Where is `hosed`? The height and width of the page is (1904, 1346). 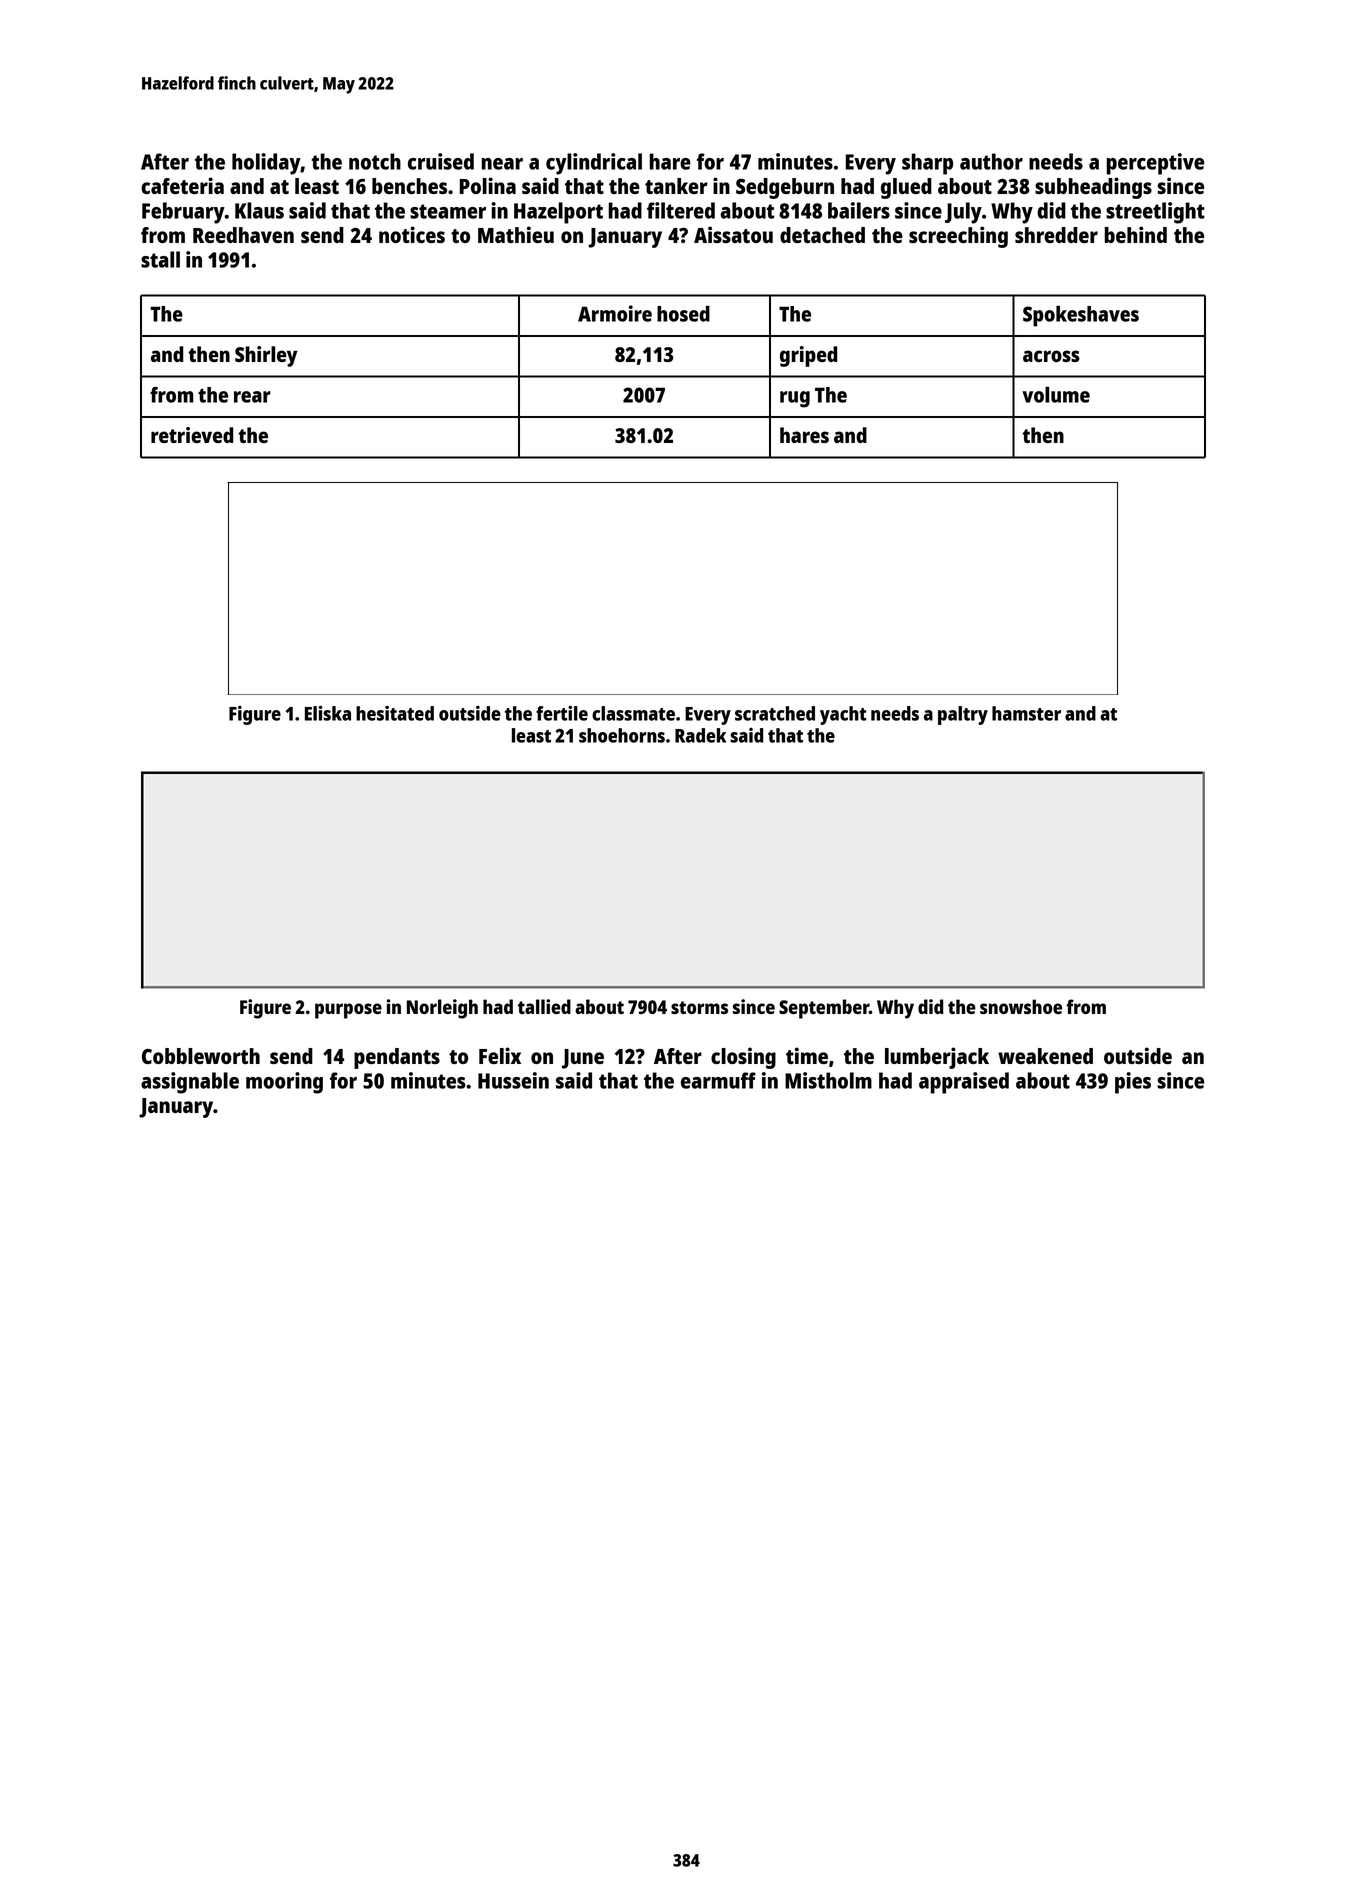 hosed is located at coordinates (683, 314).
